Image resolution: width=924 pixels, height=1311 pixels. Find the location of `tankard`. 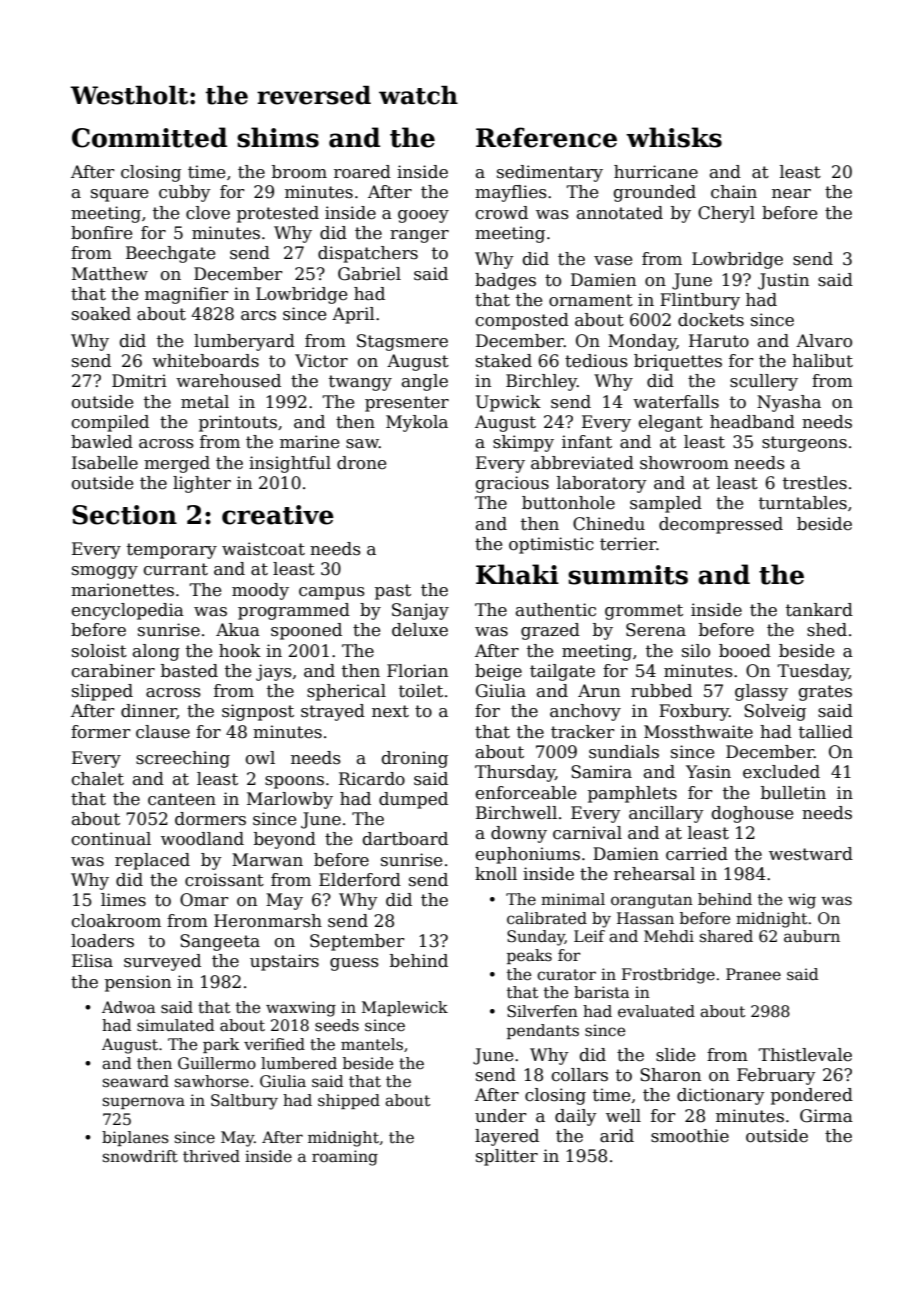

tankard is located at coordinates (819, 610).
